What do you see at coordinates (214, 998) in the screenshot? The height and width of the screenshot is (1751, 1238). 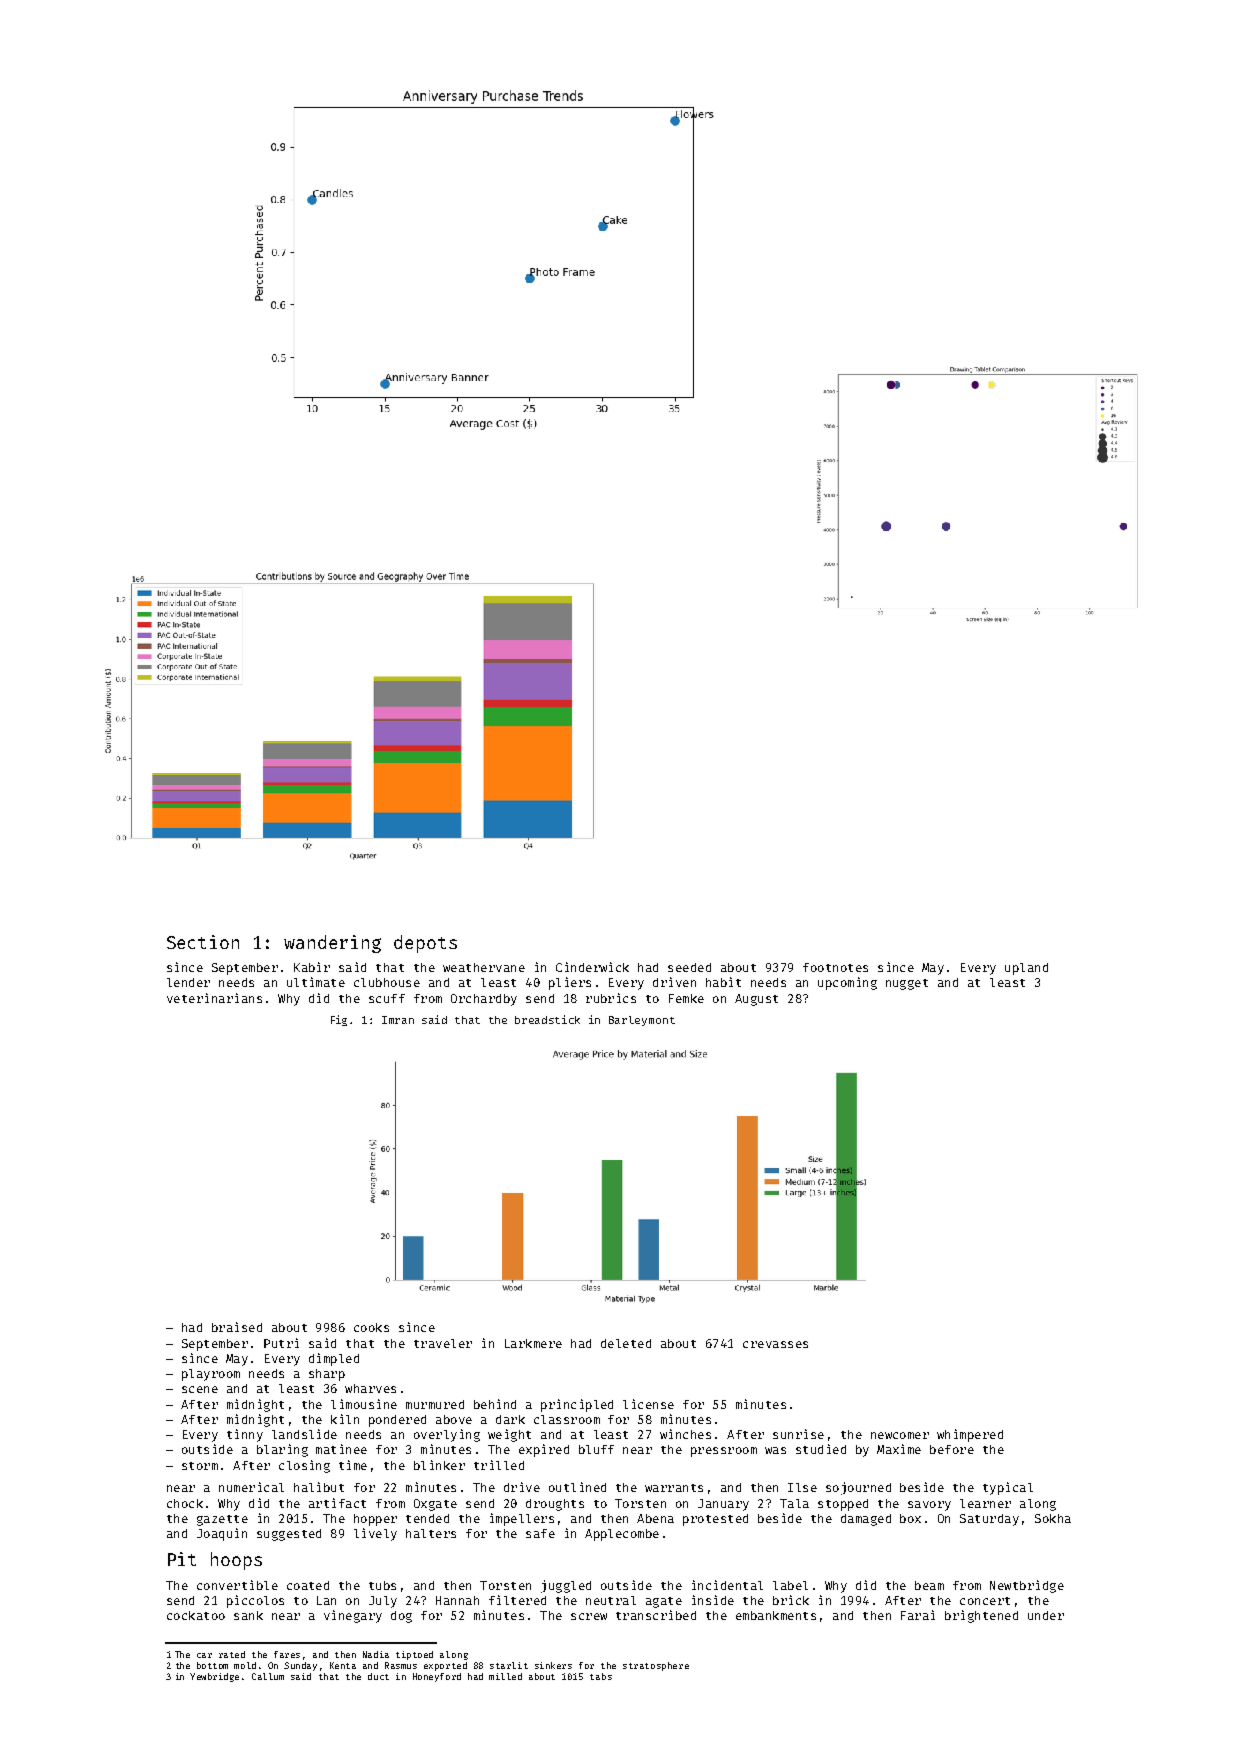 I see `veterinarians` at bounding box center [214, 998].
